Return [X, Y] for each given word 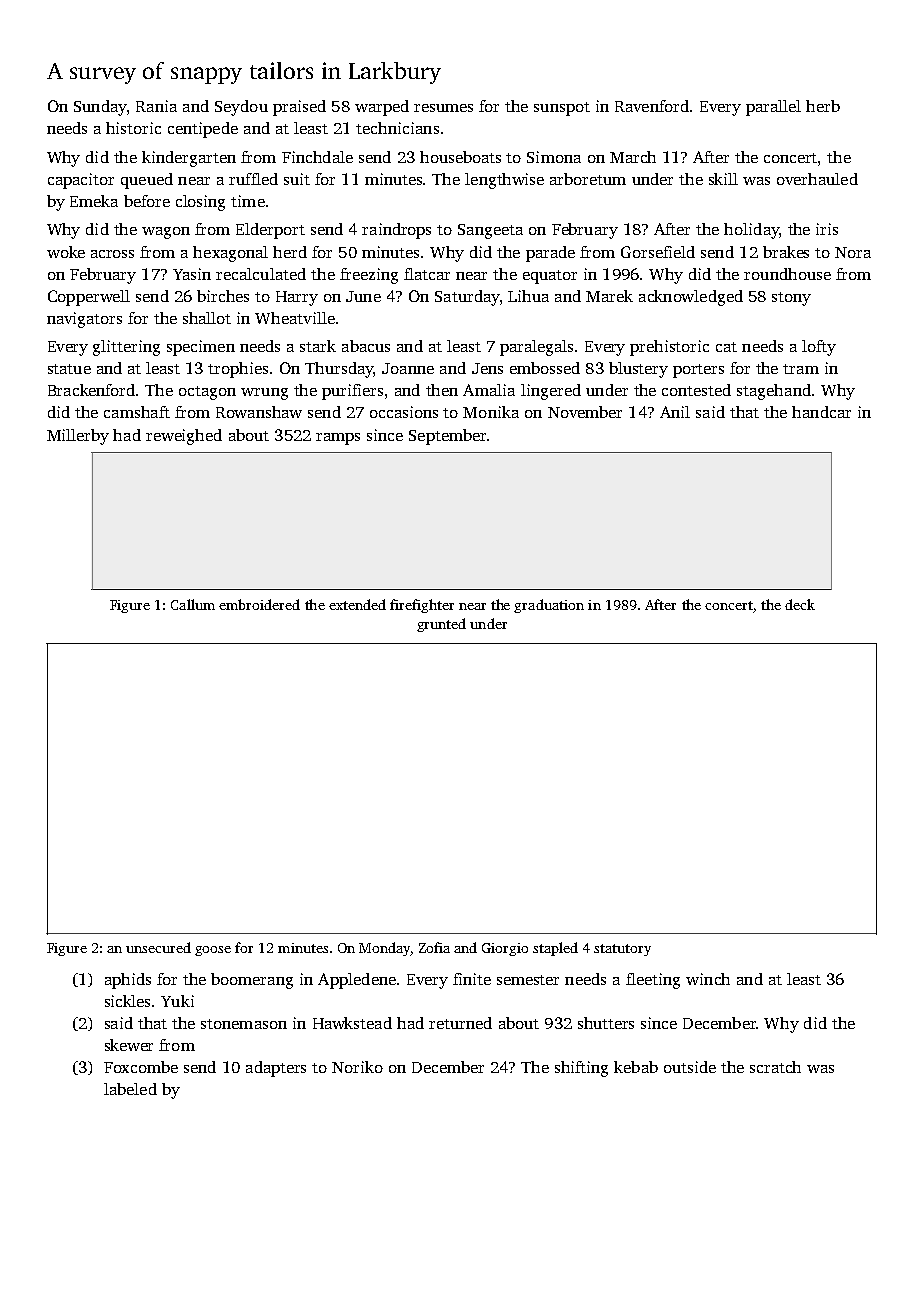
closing [200, 203]
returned [460, 1023]
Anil [675, 412]
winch [708, 979]
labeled [130, 1089]
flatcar [427, 274]
